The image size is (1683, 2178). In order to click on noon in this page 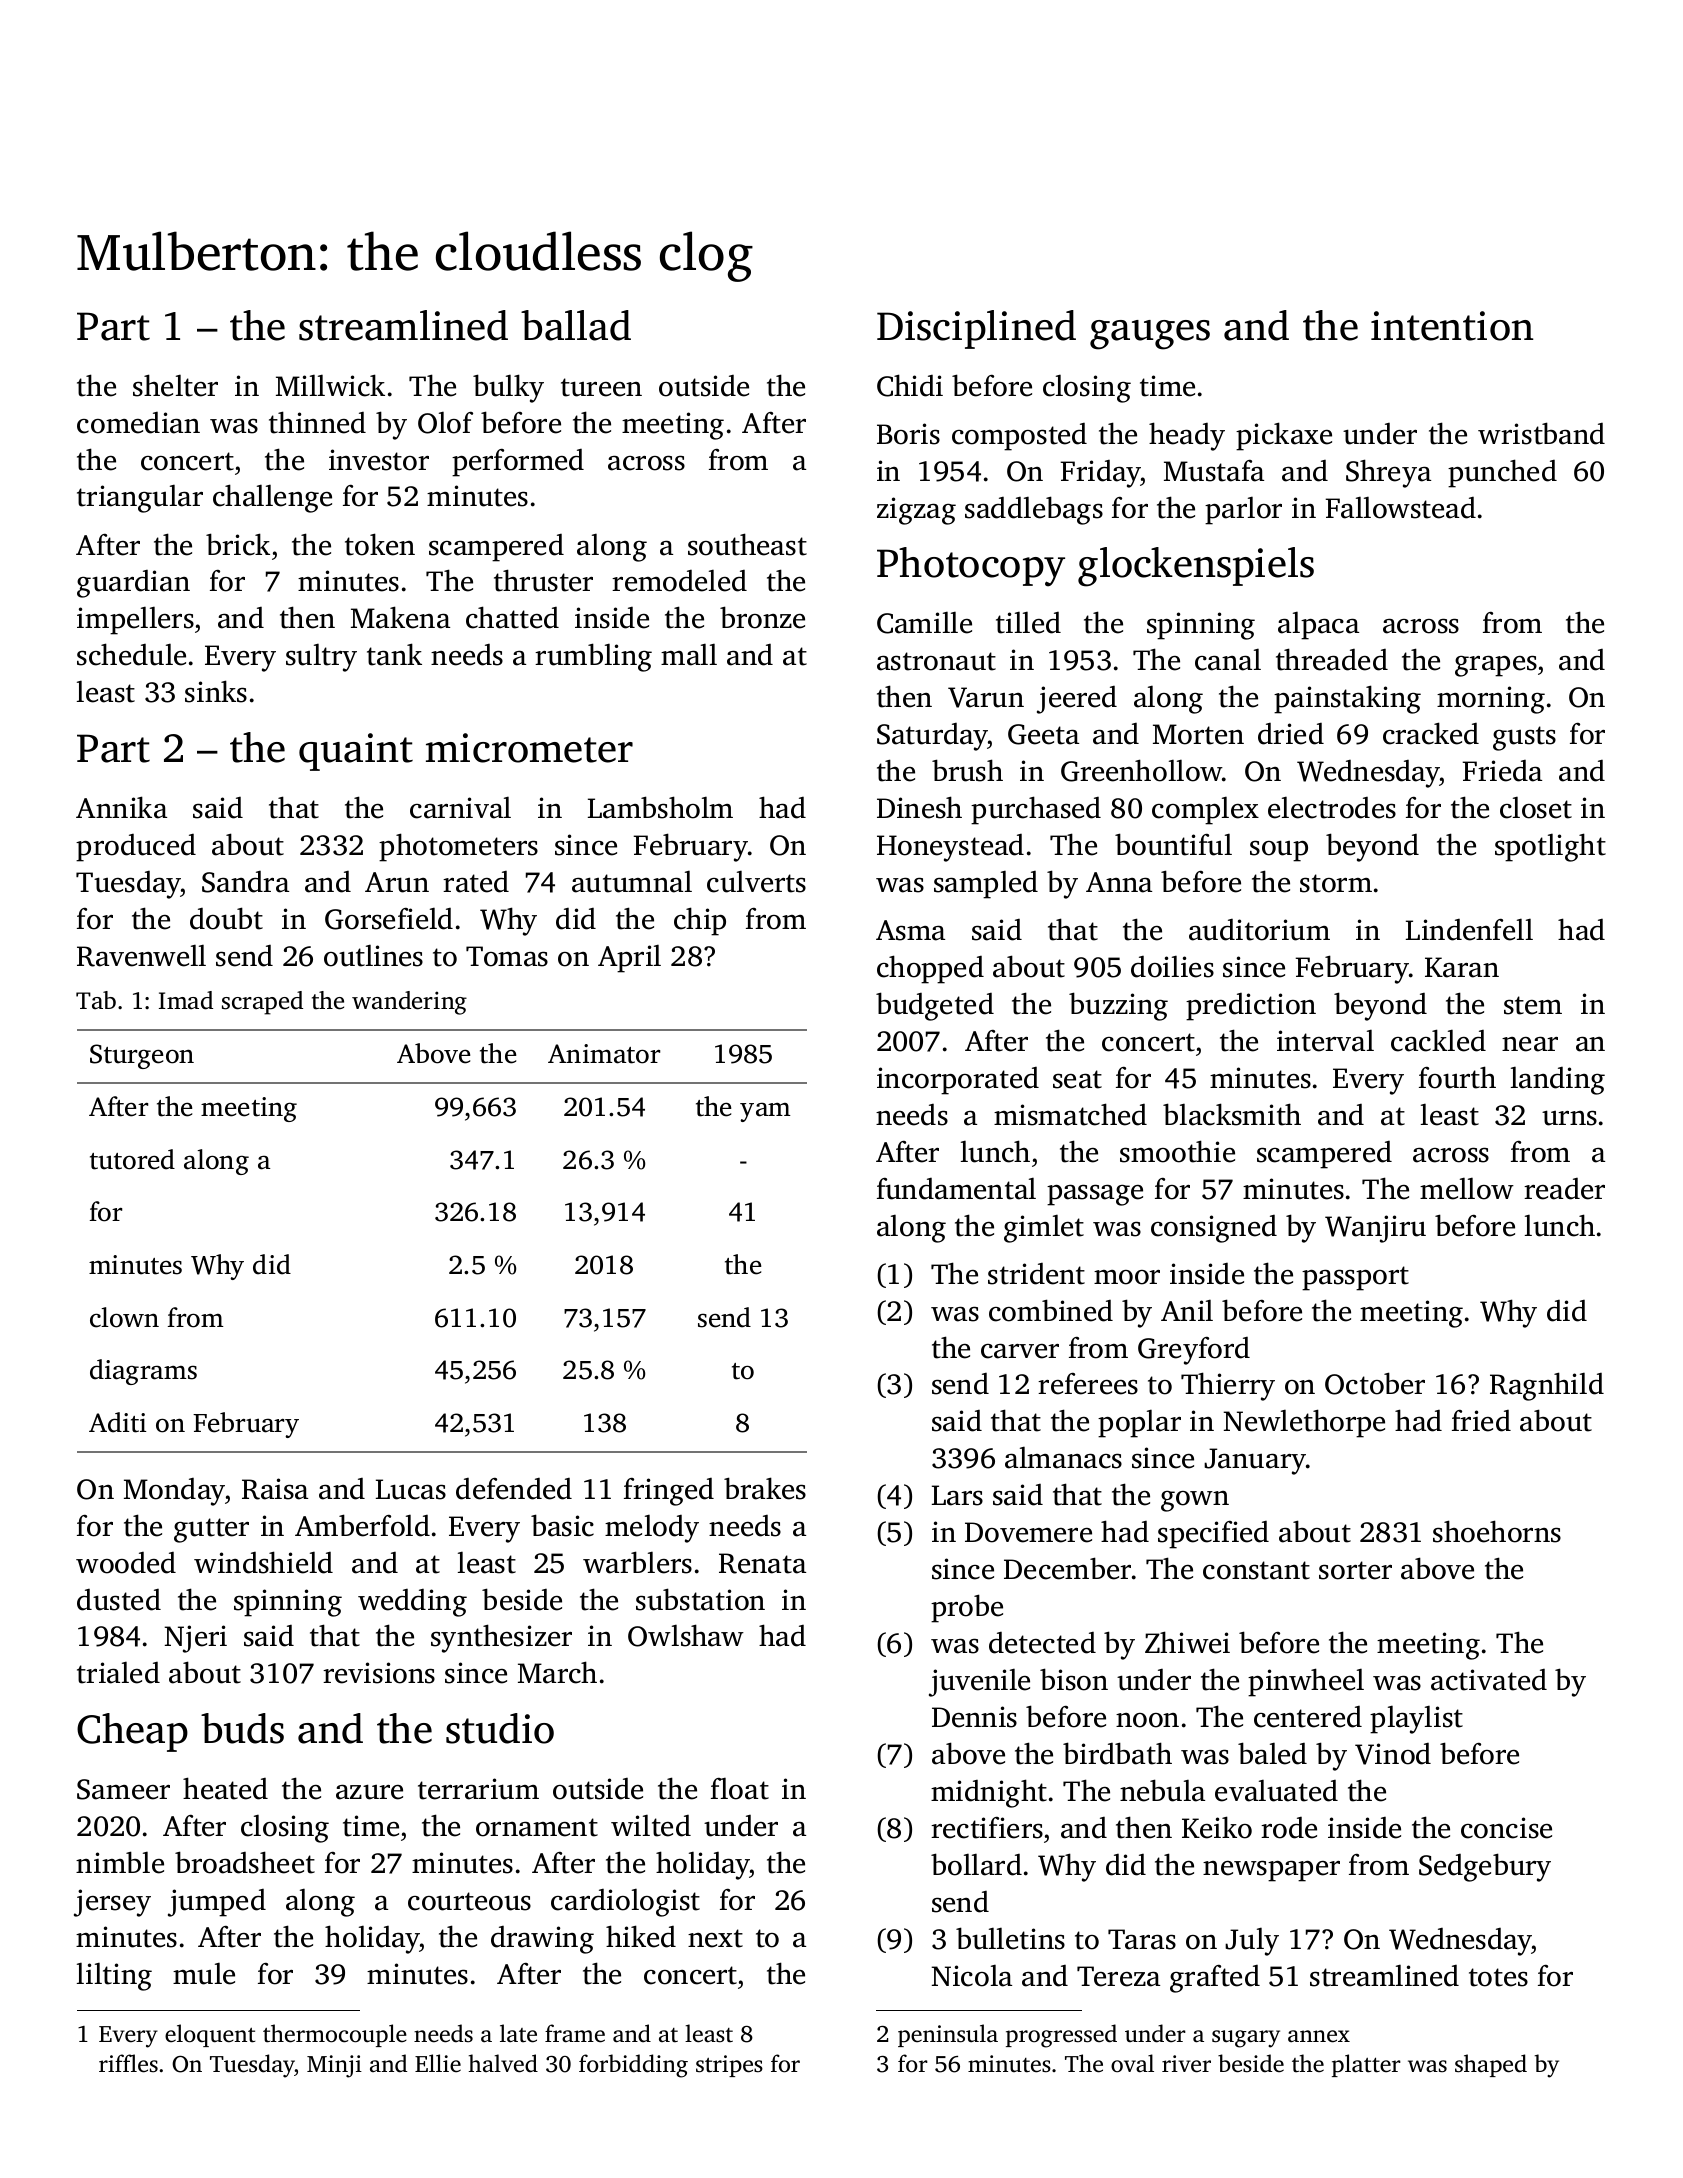, I will do `click(1147, 1720)`.
